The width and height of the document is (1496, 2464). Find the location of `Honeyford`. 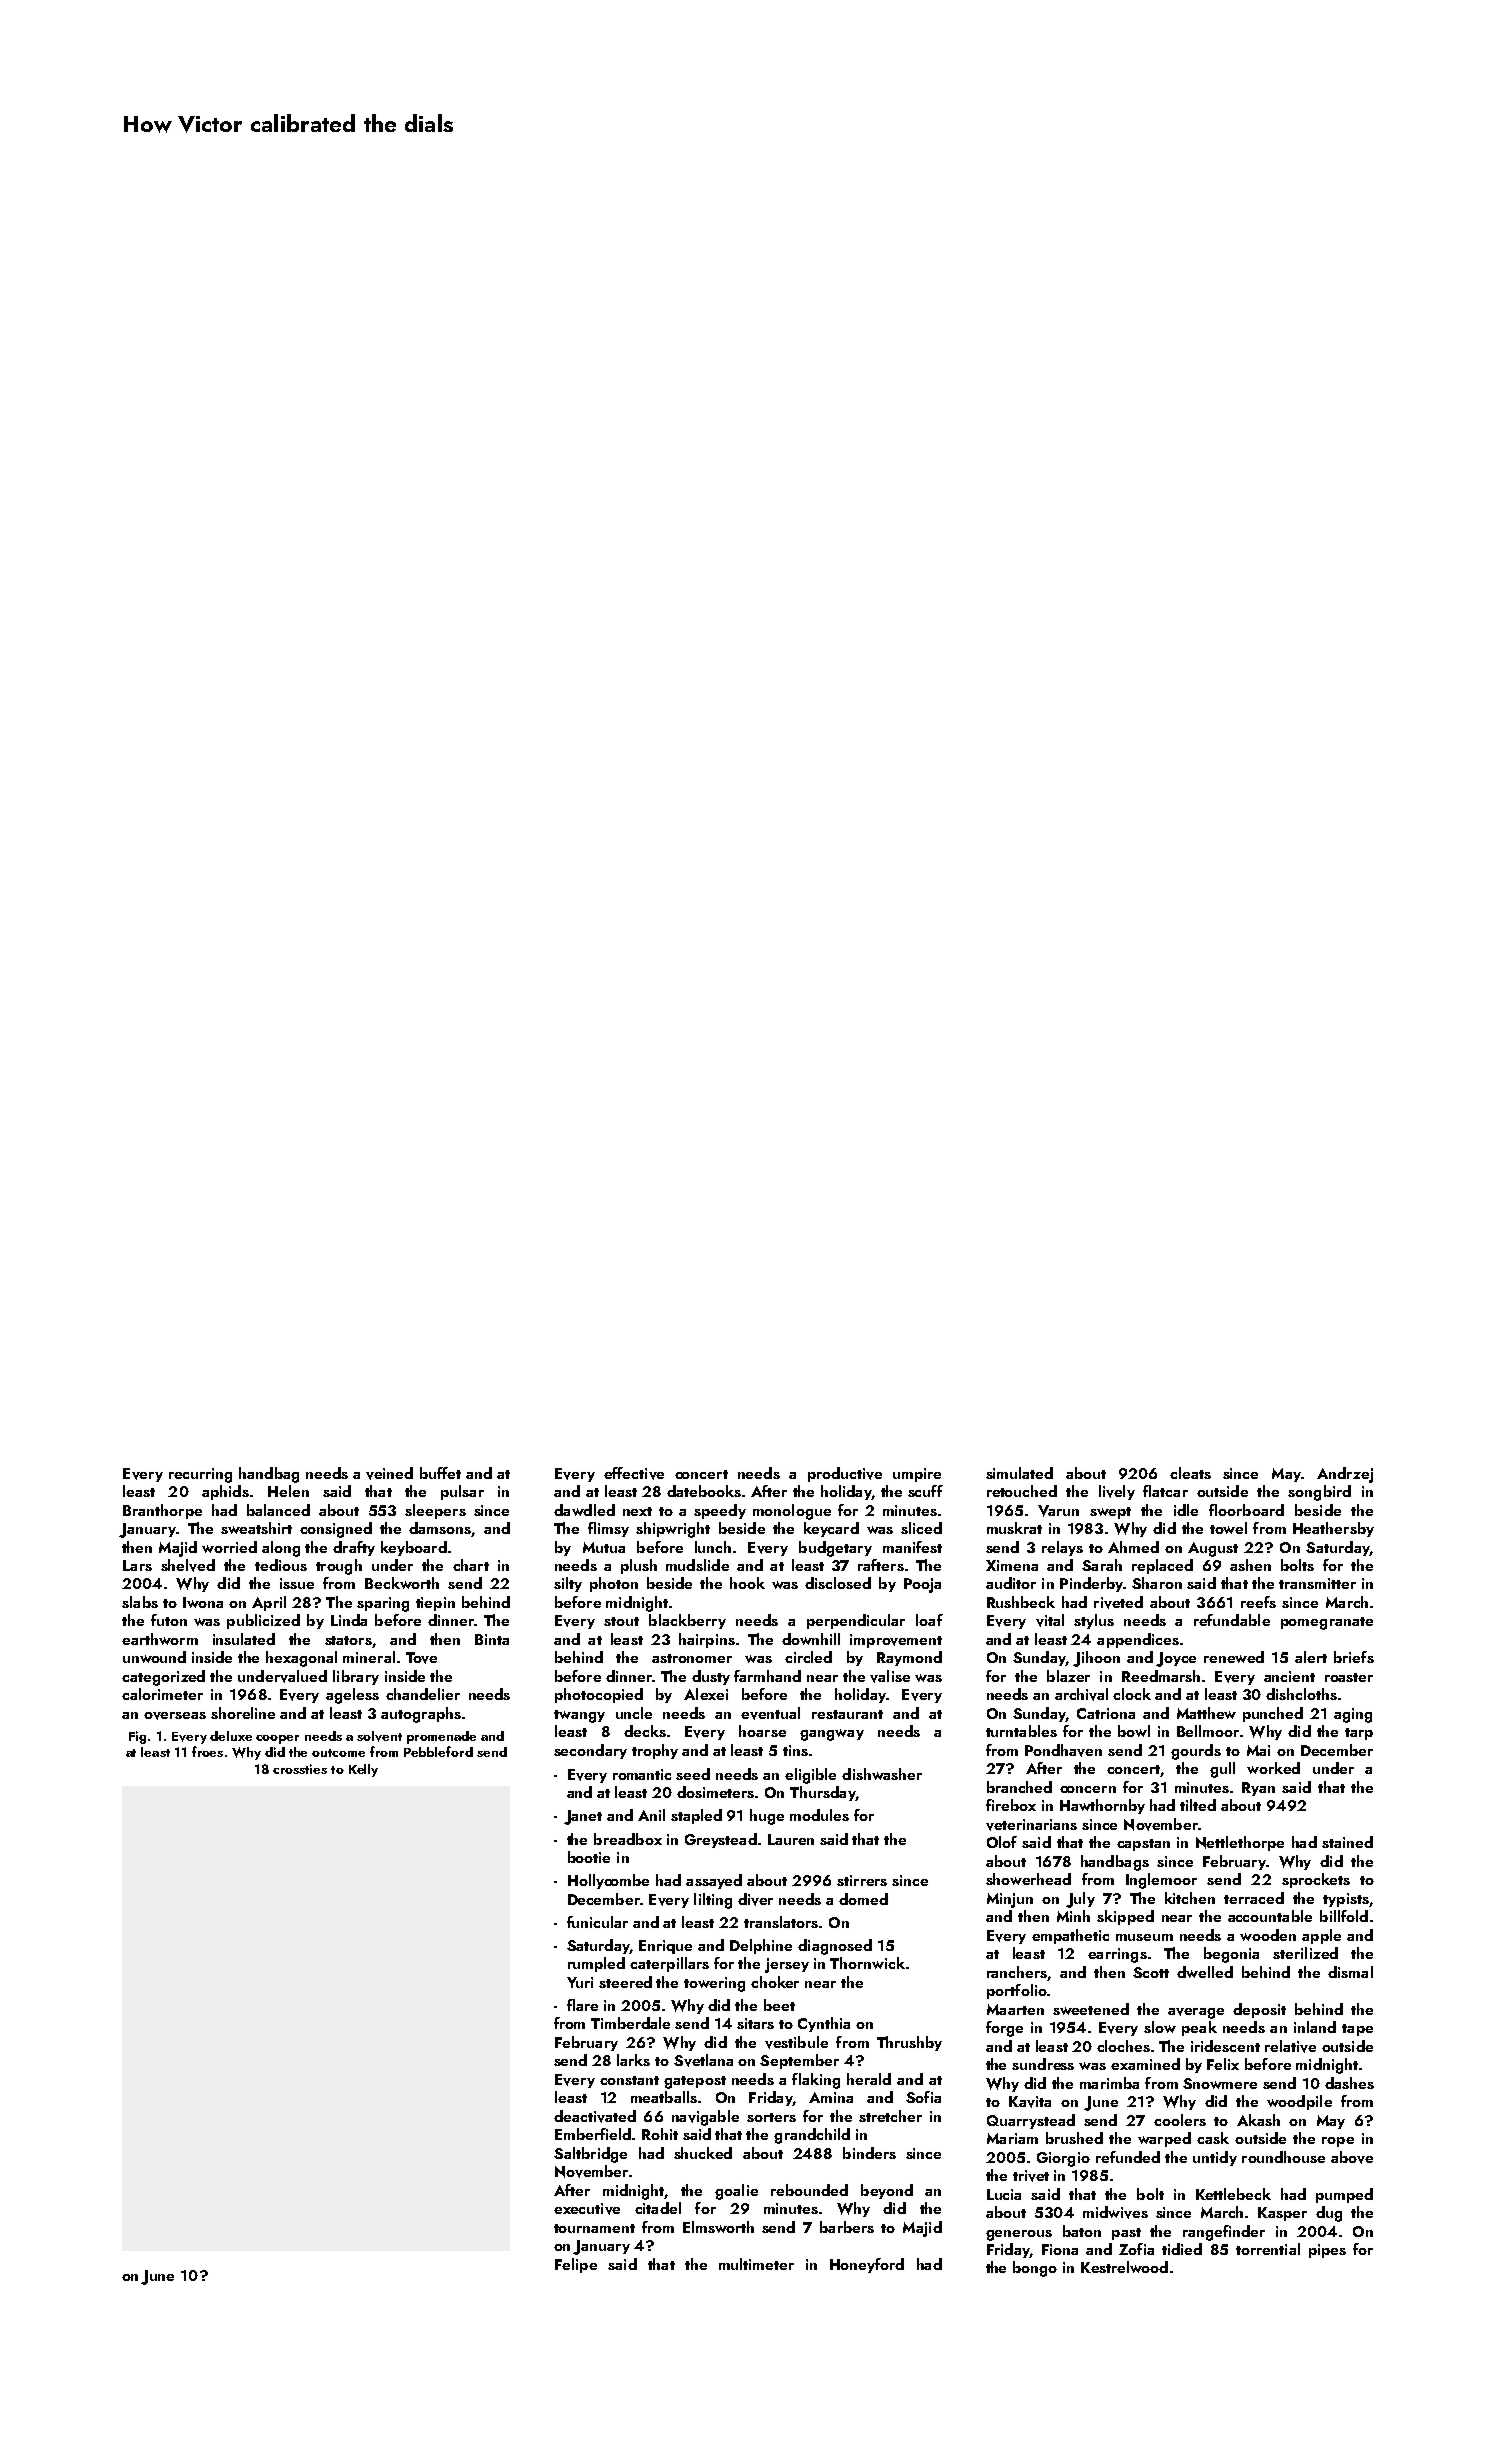

Honeyford is located at coordinates (867, 2265).
